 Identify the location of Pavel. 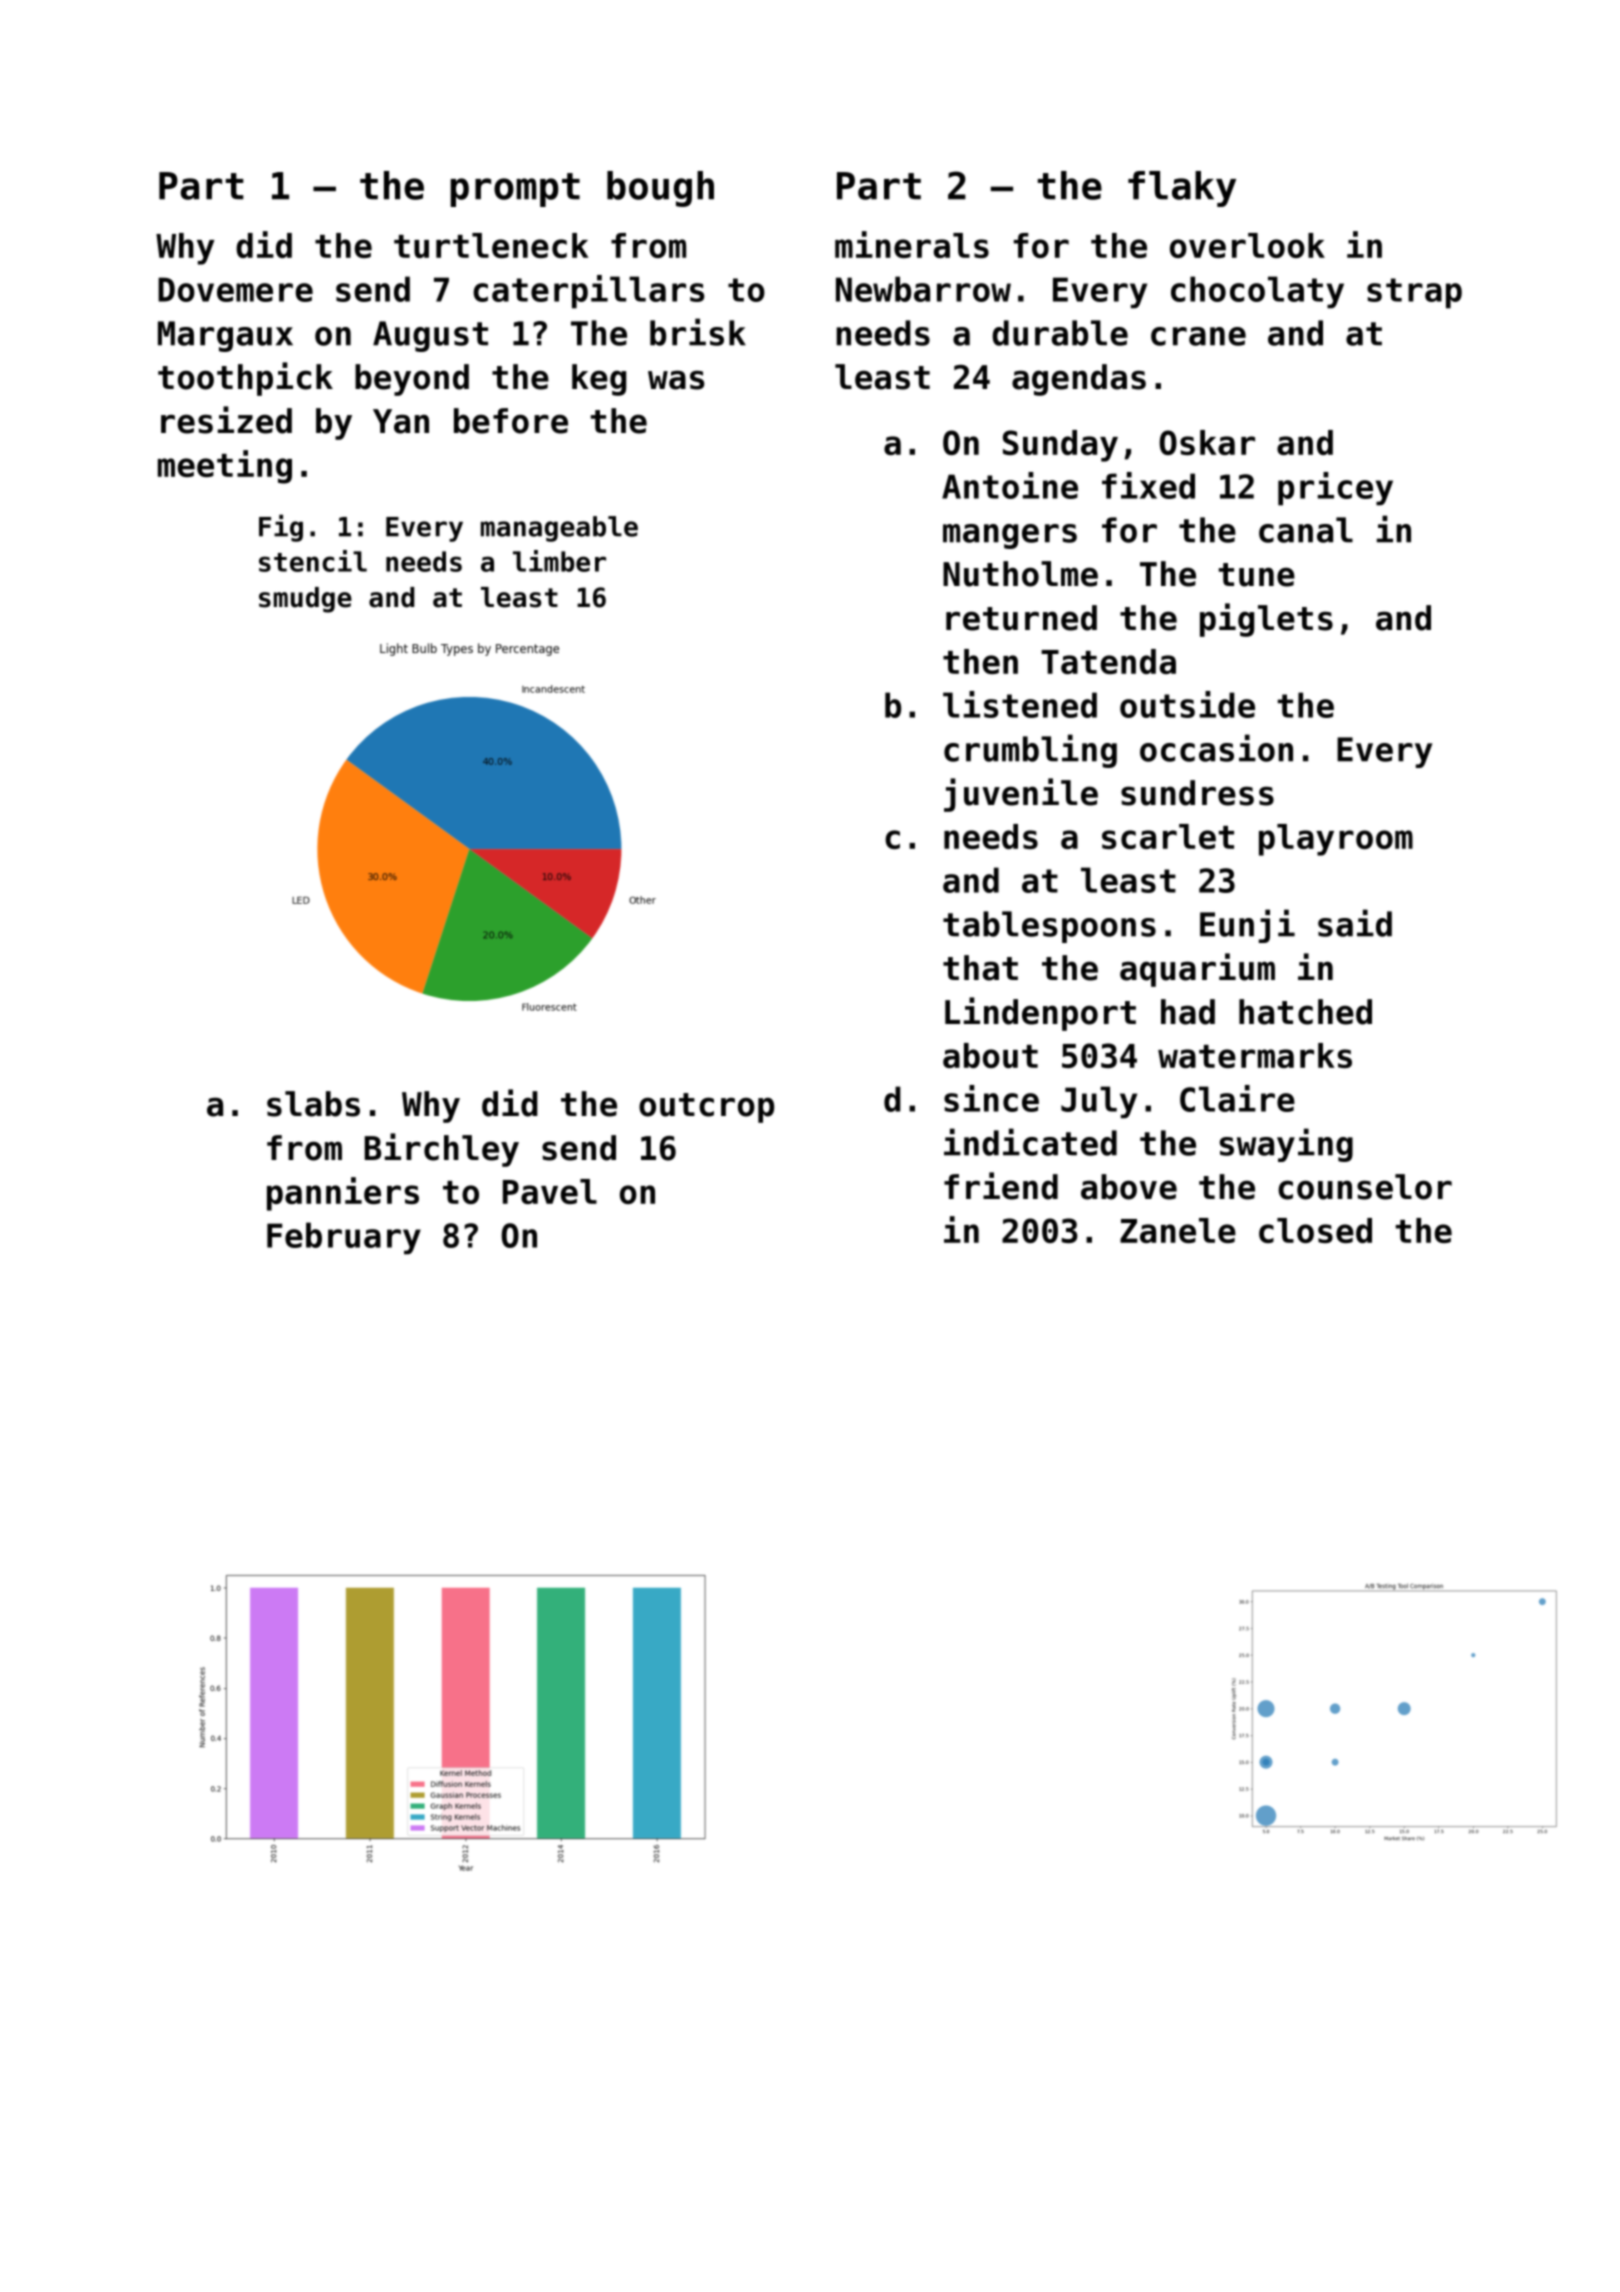
(550, 1191).
